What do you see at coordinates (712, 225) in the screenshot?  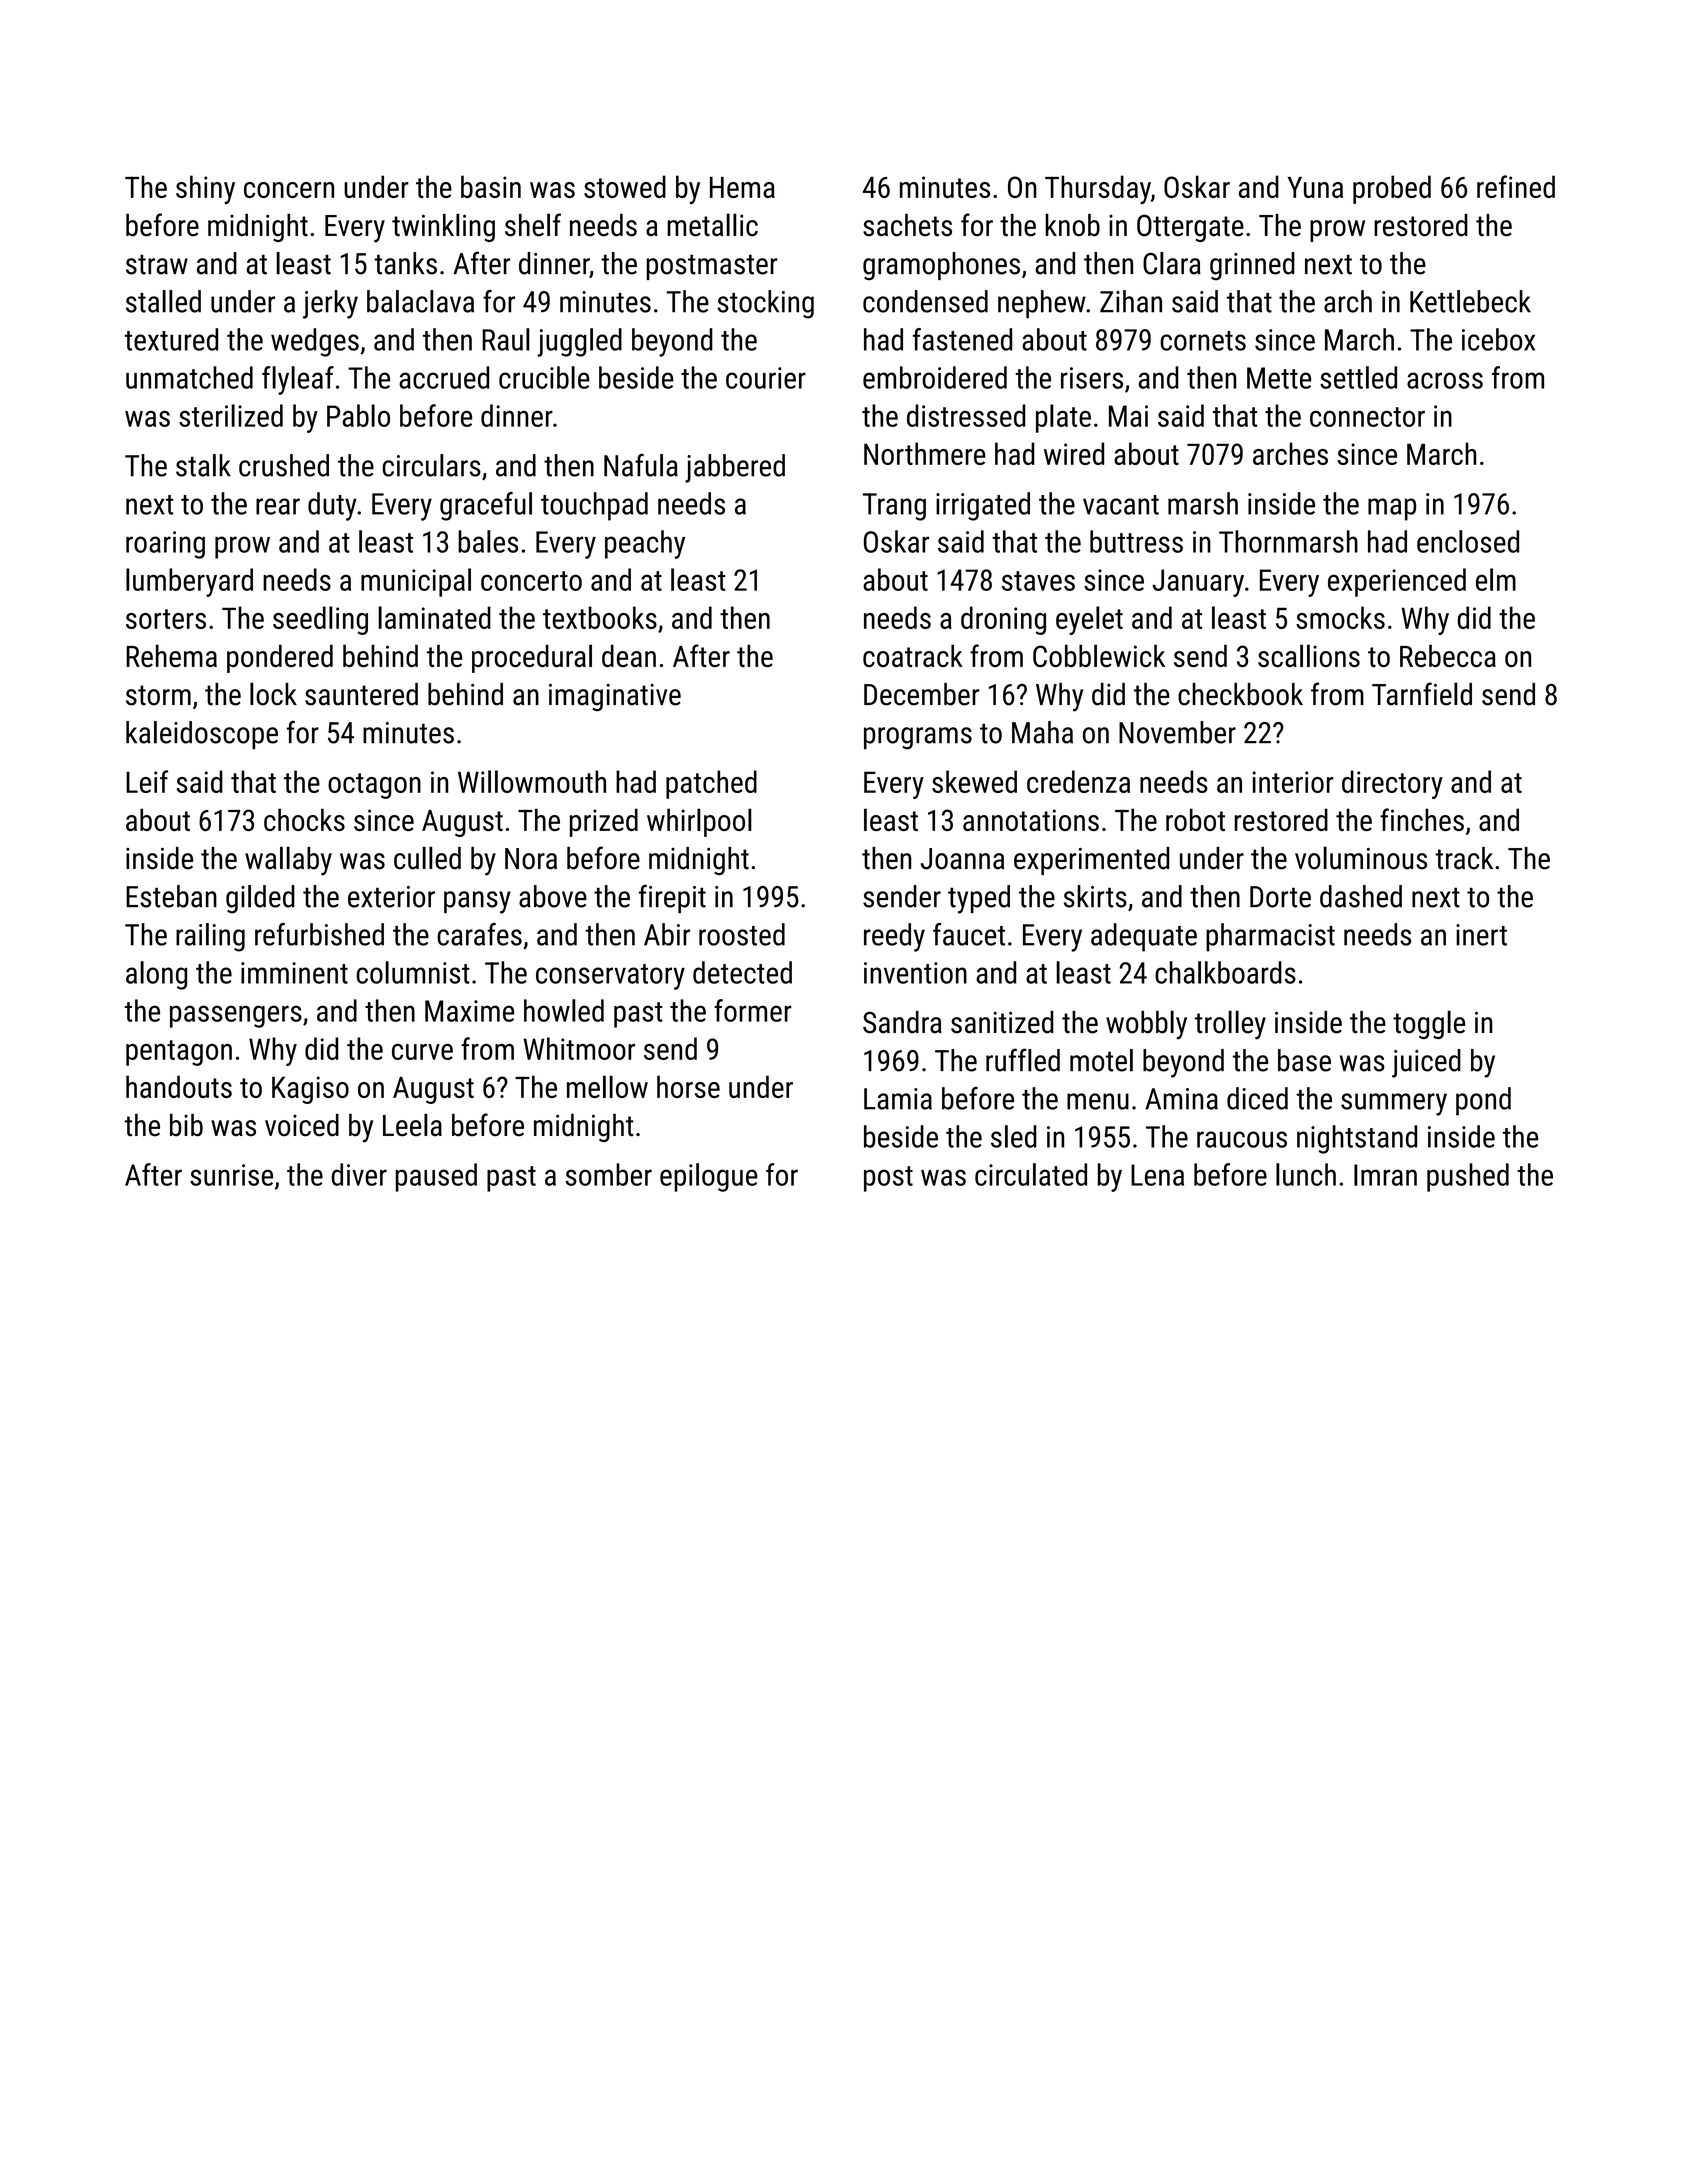 I see `metallic` at bounding box center [712, 225].
